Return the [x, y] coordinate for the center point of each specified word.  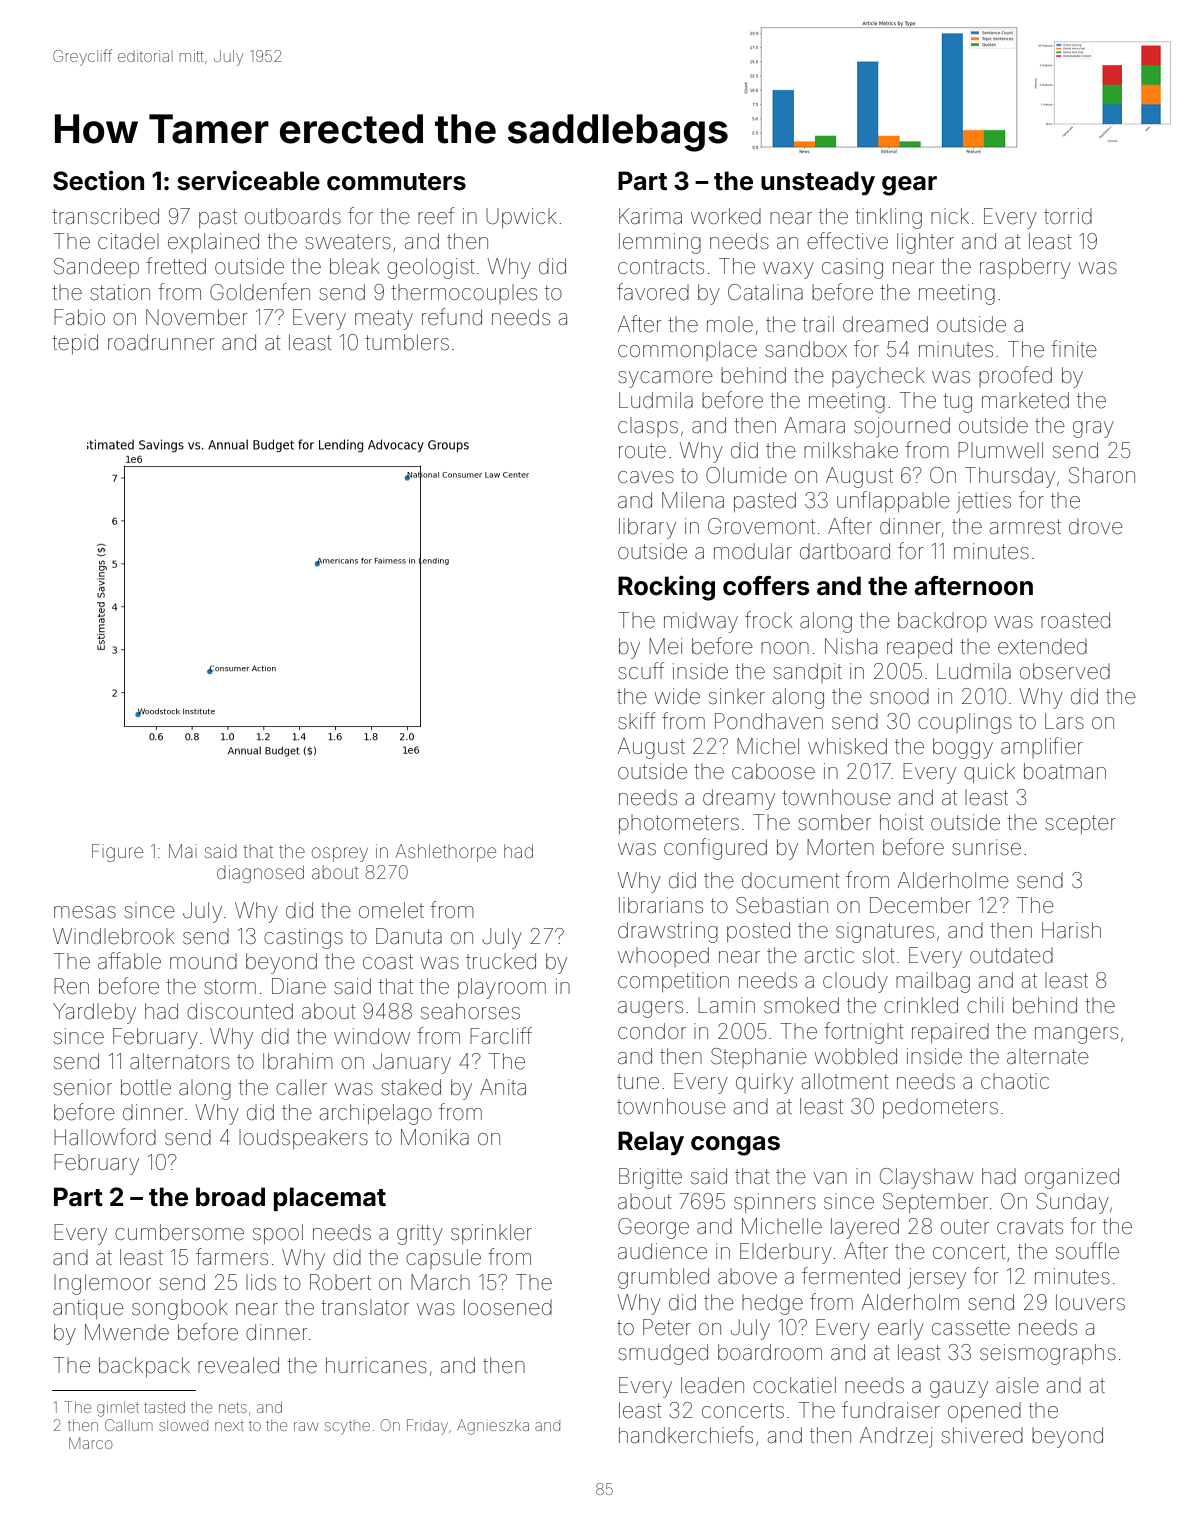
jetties [983, 502]
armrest [1025, 527]
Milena [693, 500]
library [647, 528]
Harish [1071, 930]
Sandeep [96, 268]
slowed [183, 1425]
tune [638, 1082]
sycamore [665, 379]
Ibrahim [297, 1061]
